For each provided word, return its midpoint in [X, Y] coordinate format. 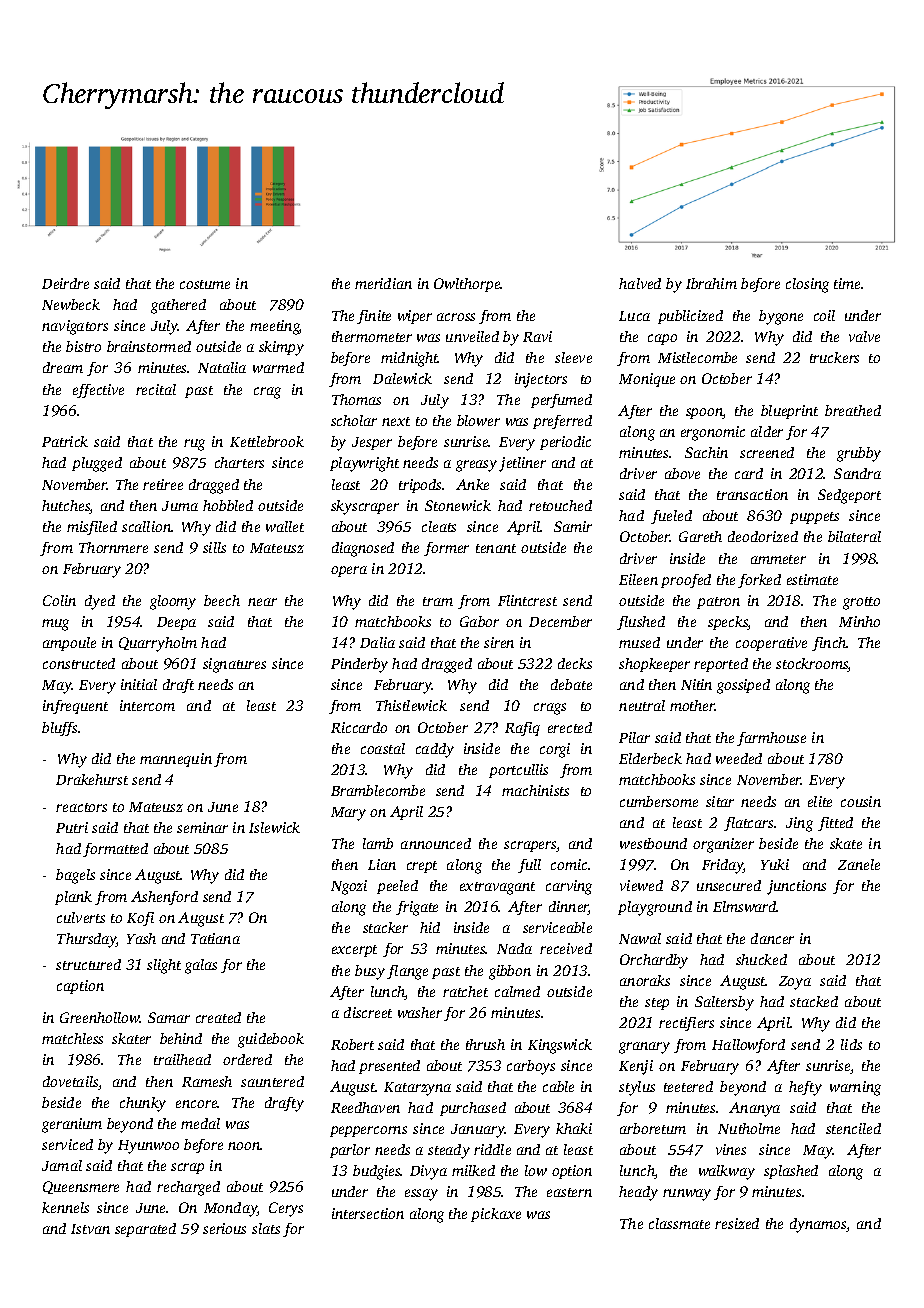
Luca [634, 316]
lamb [378, 843]
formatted [115, 850]
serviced [67, 1144]
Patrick [65, 441]
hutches [66, 507]
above [682, 473]
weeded [739, 758]
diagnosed [363, 549]
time [847, 283]
